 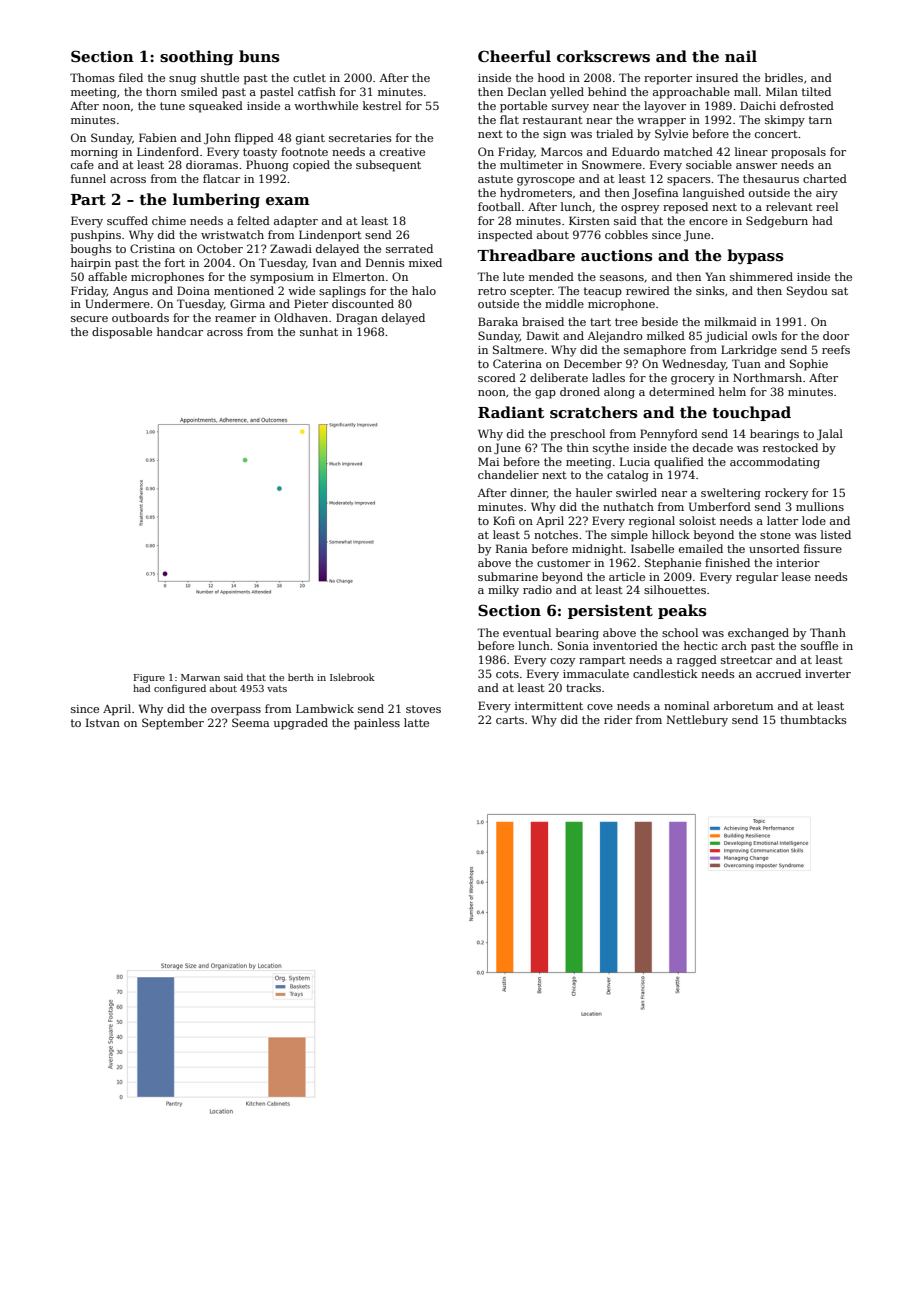 What do you see at coordinates (741, 56) in the image?
I see `nail` at bounding box center [741, 56].
